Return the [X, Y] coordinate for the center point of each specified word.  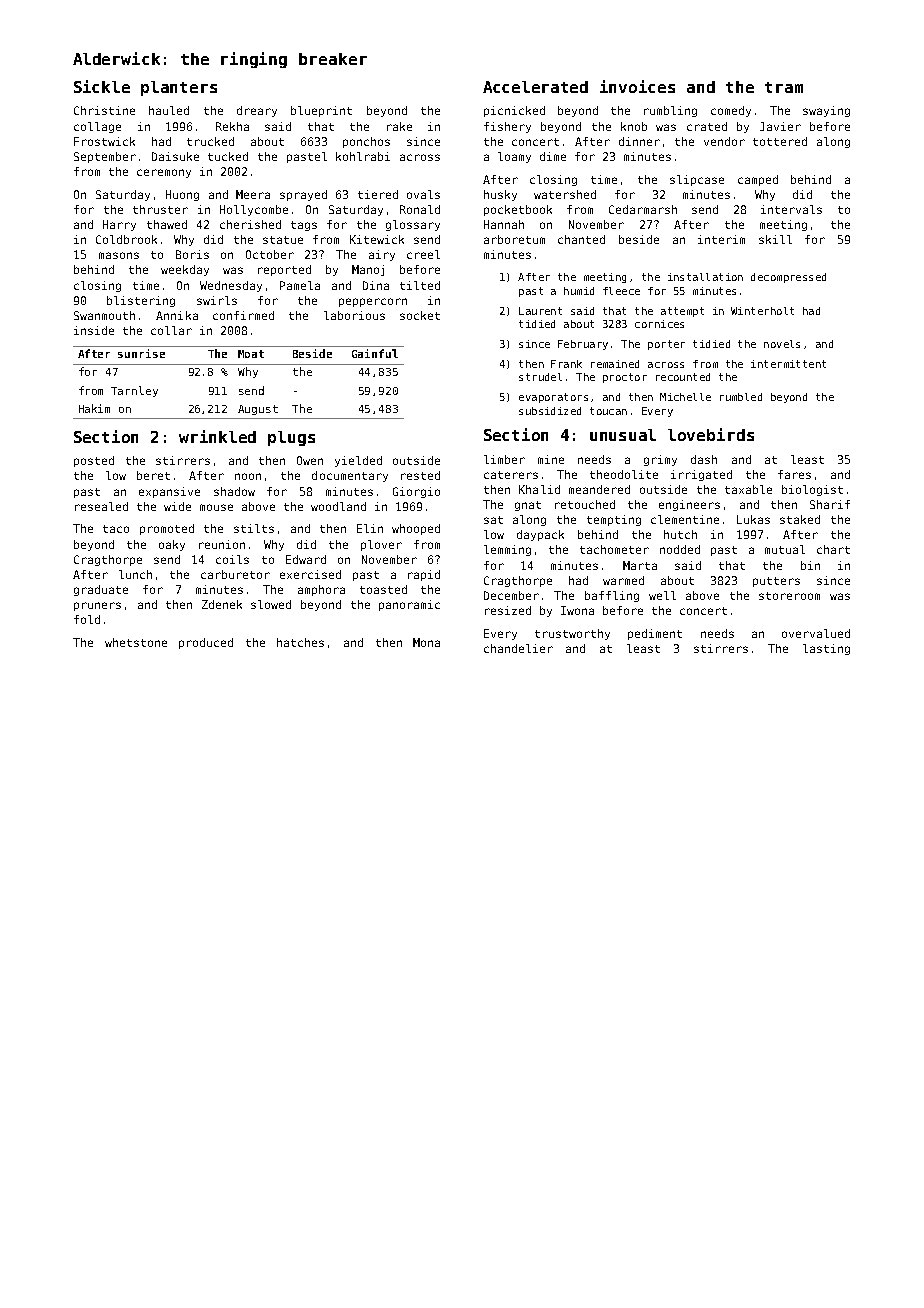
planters [179, 88]
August [258, 410]
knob [634, 126]
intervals [791, 209]
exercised [310, 574]
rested [420, 475]
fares [794, 474]
